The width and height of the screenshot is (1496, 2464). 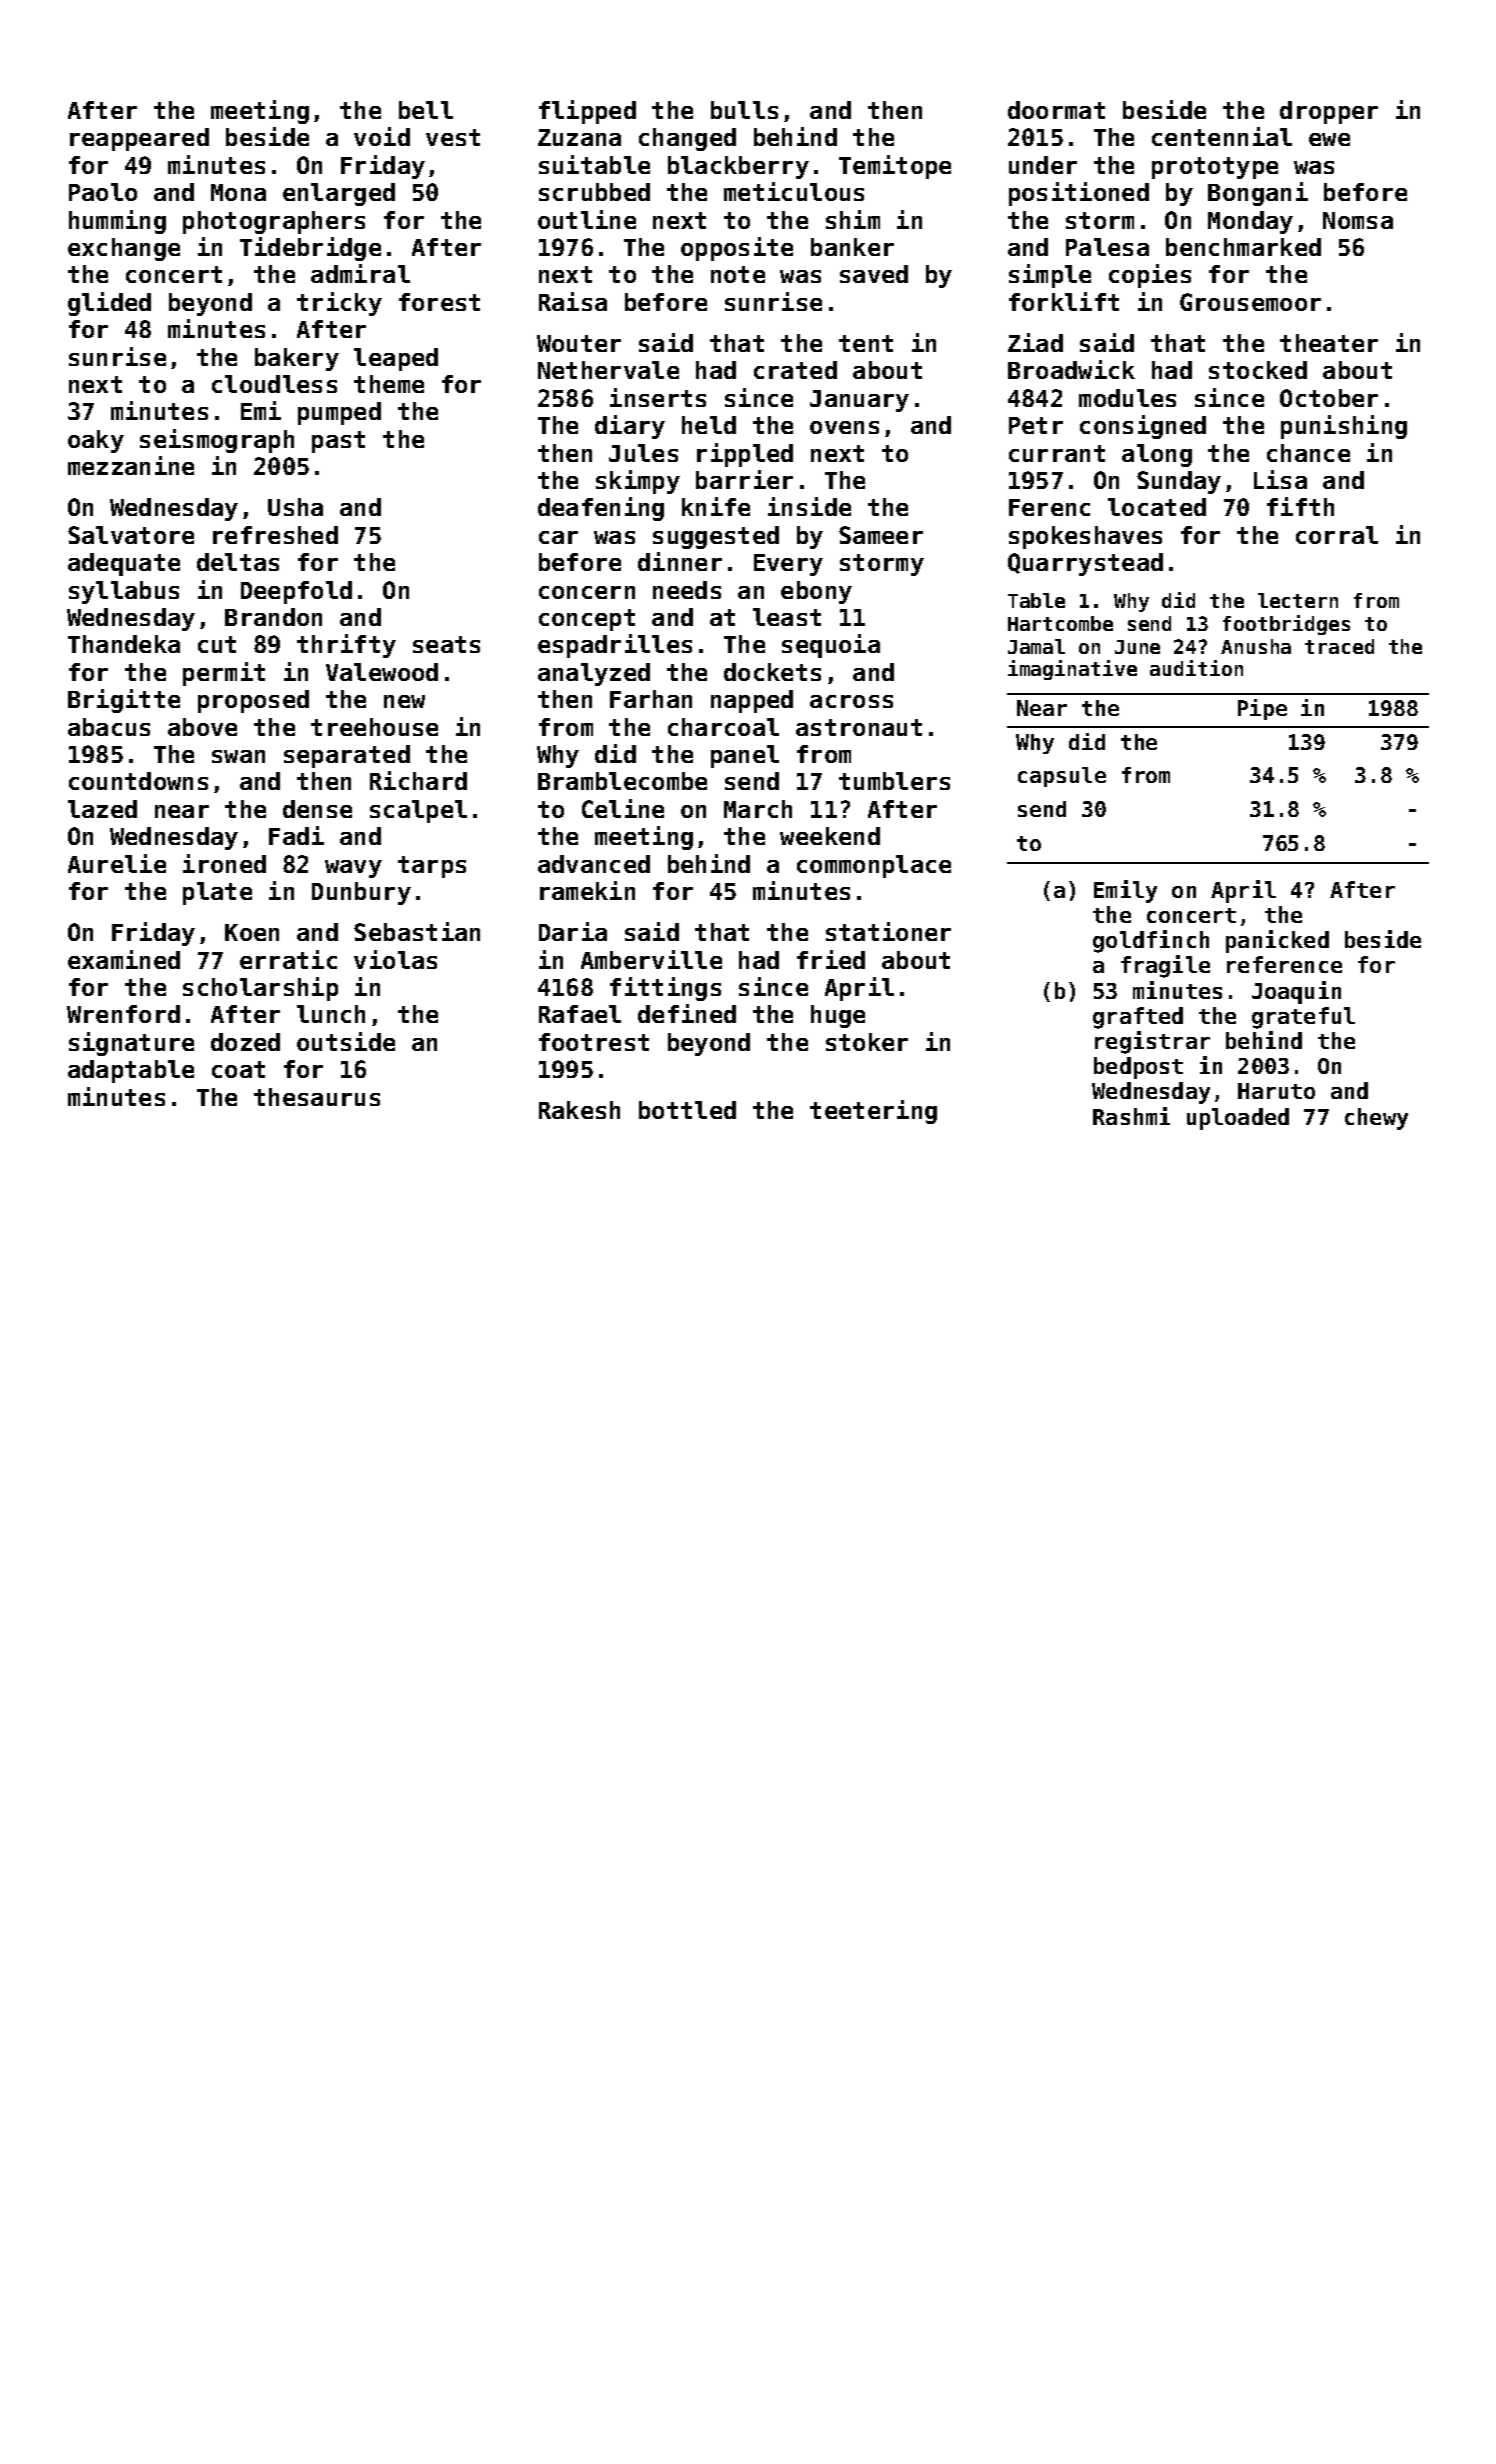 What do you see at coordinates (831, 959) in the screenshot?
I see `fried` at bounding box center [831, 959].
